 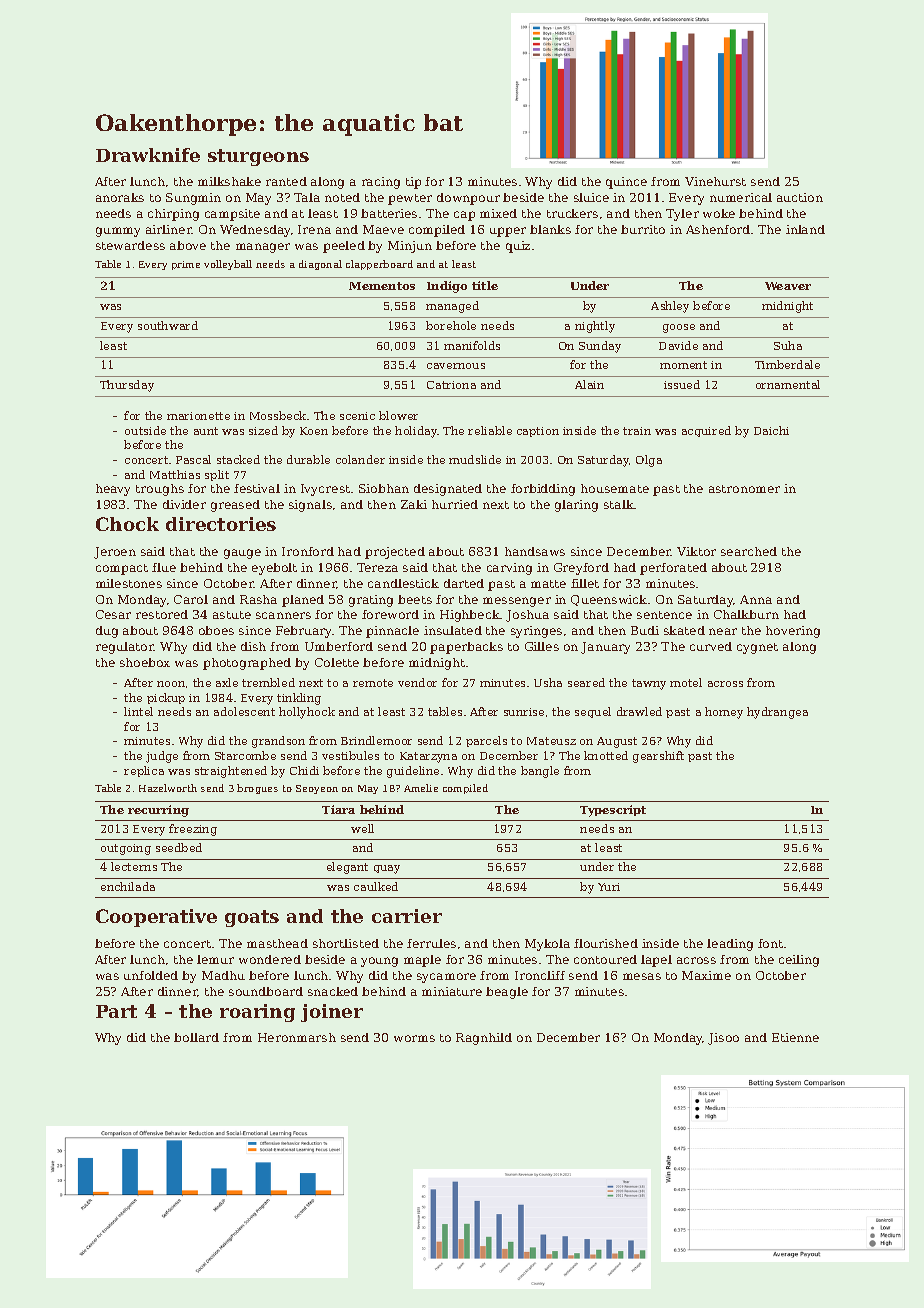 I want to click on goats, so click(x=252, y=918).
